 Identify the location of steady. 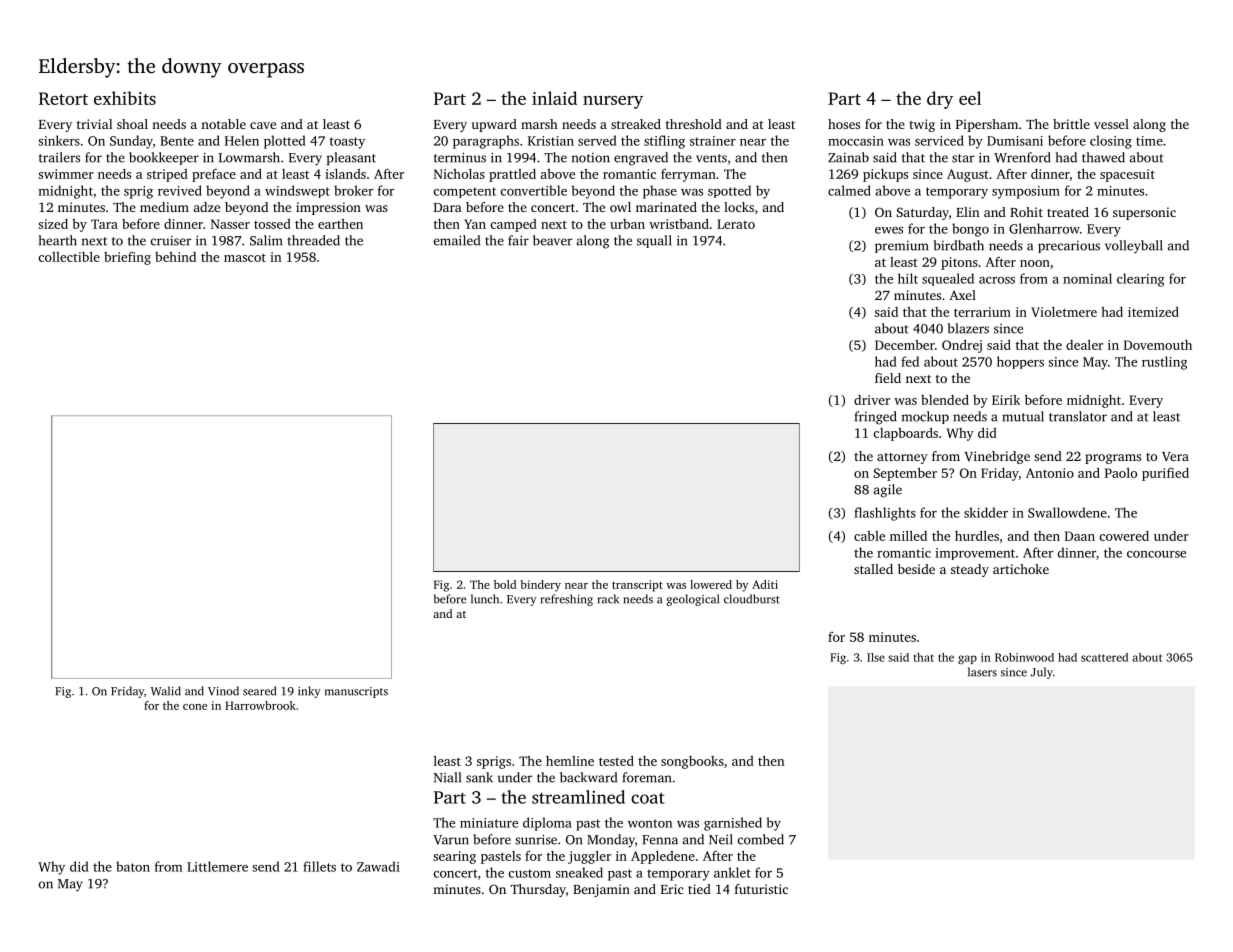
(970, 570).
